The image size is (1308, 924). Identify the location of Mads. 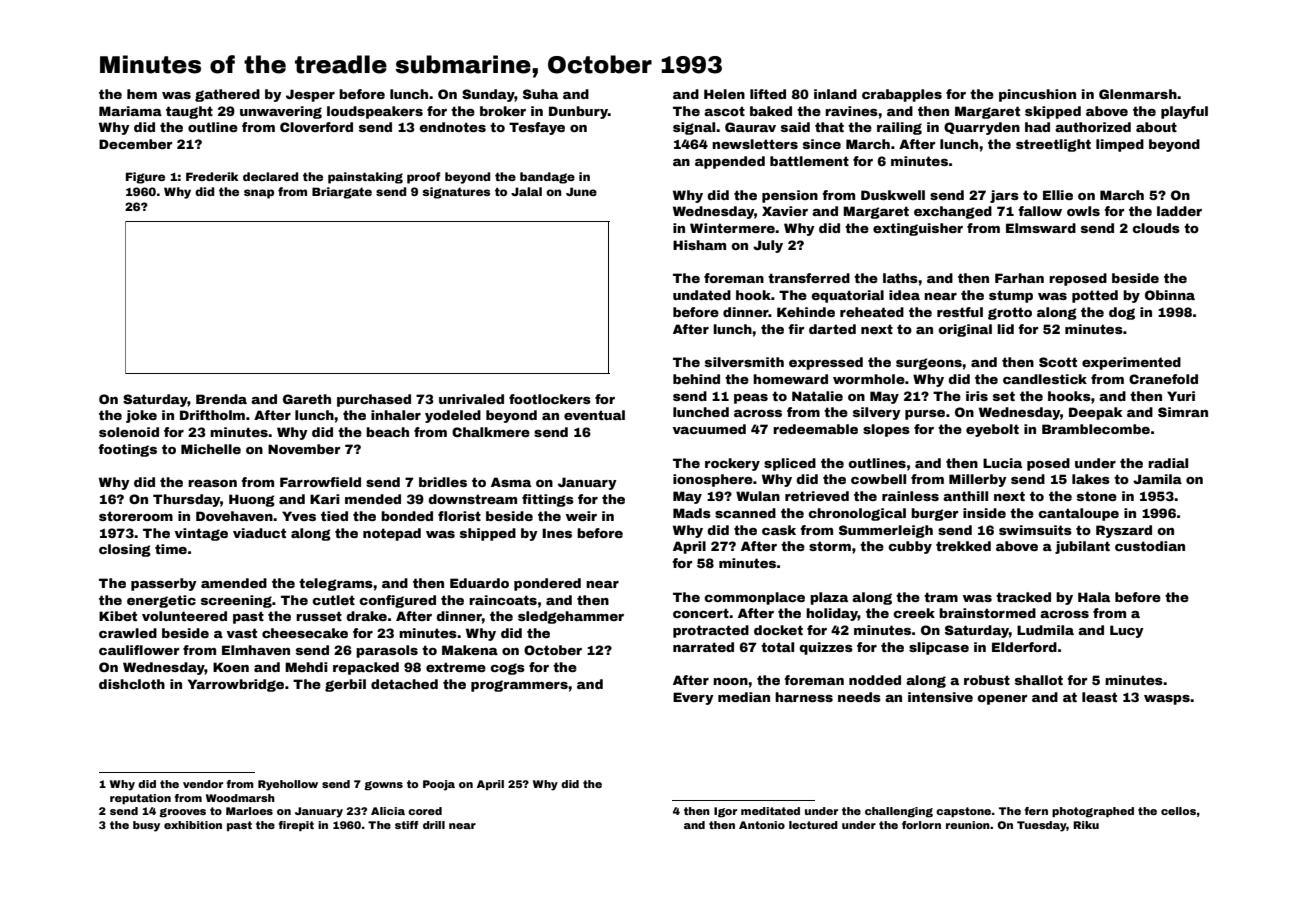
(692, 513).
